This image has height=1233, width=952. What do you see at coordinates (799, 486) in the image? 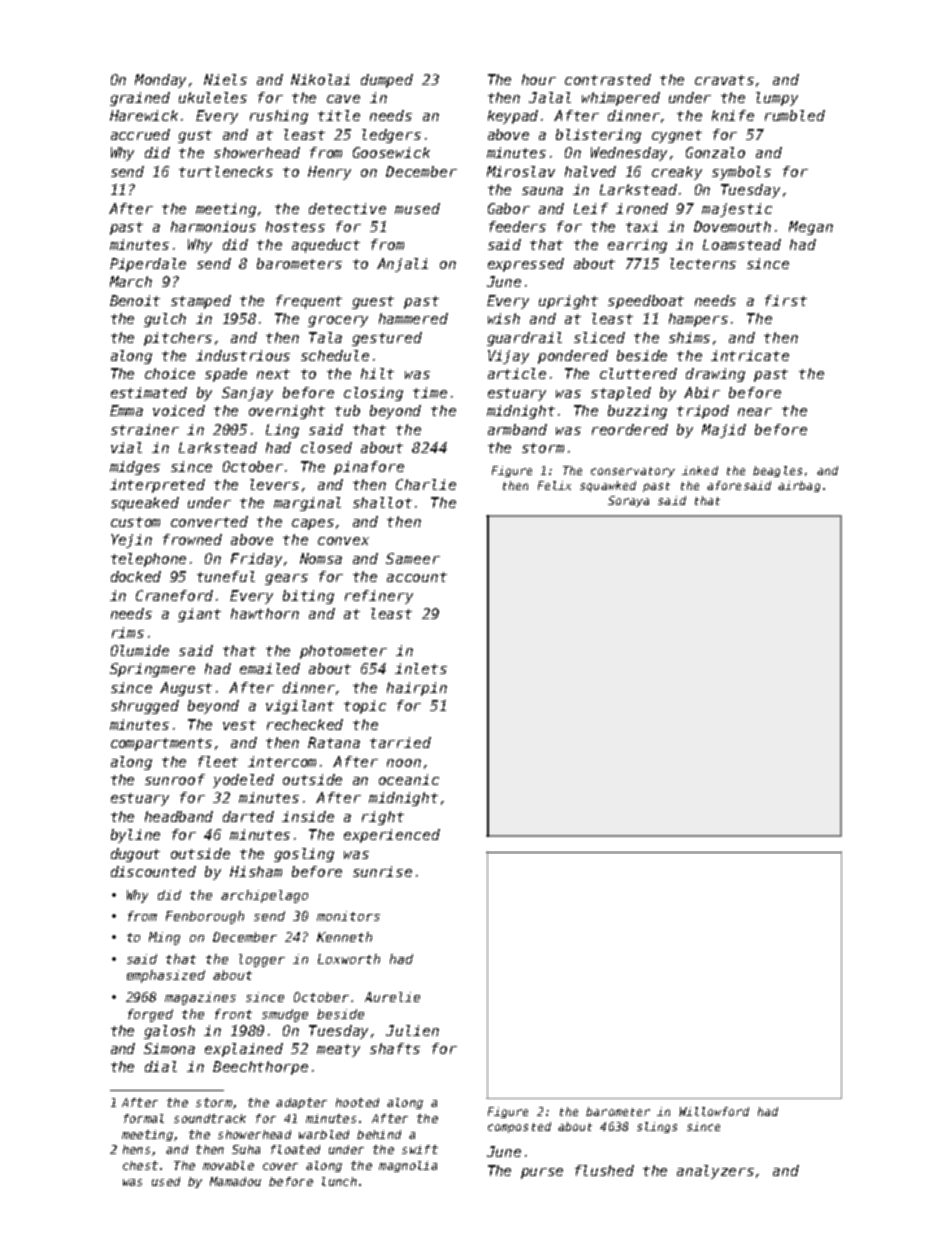
I see `airbag` at bounding box center [799, 486].
